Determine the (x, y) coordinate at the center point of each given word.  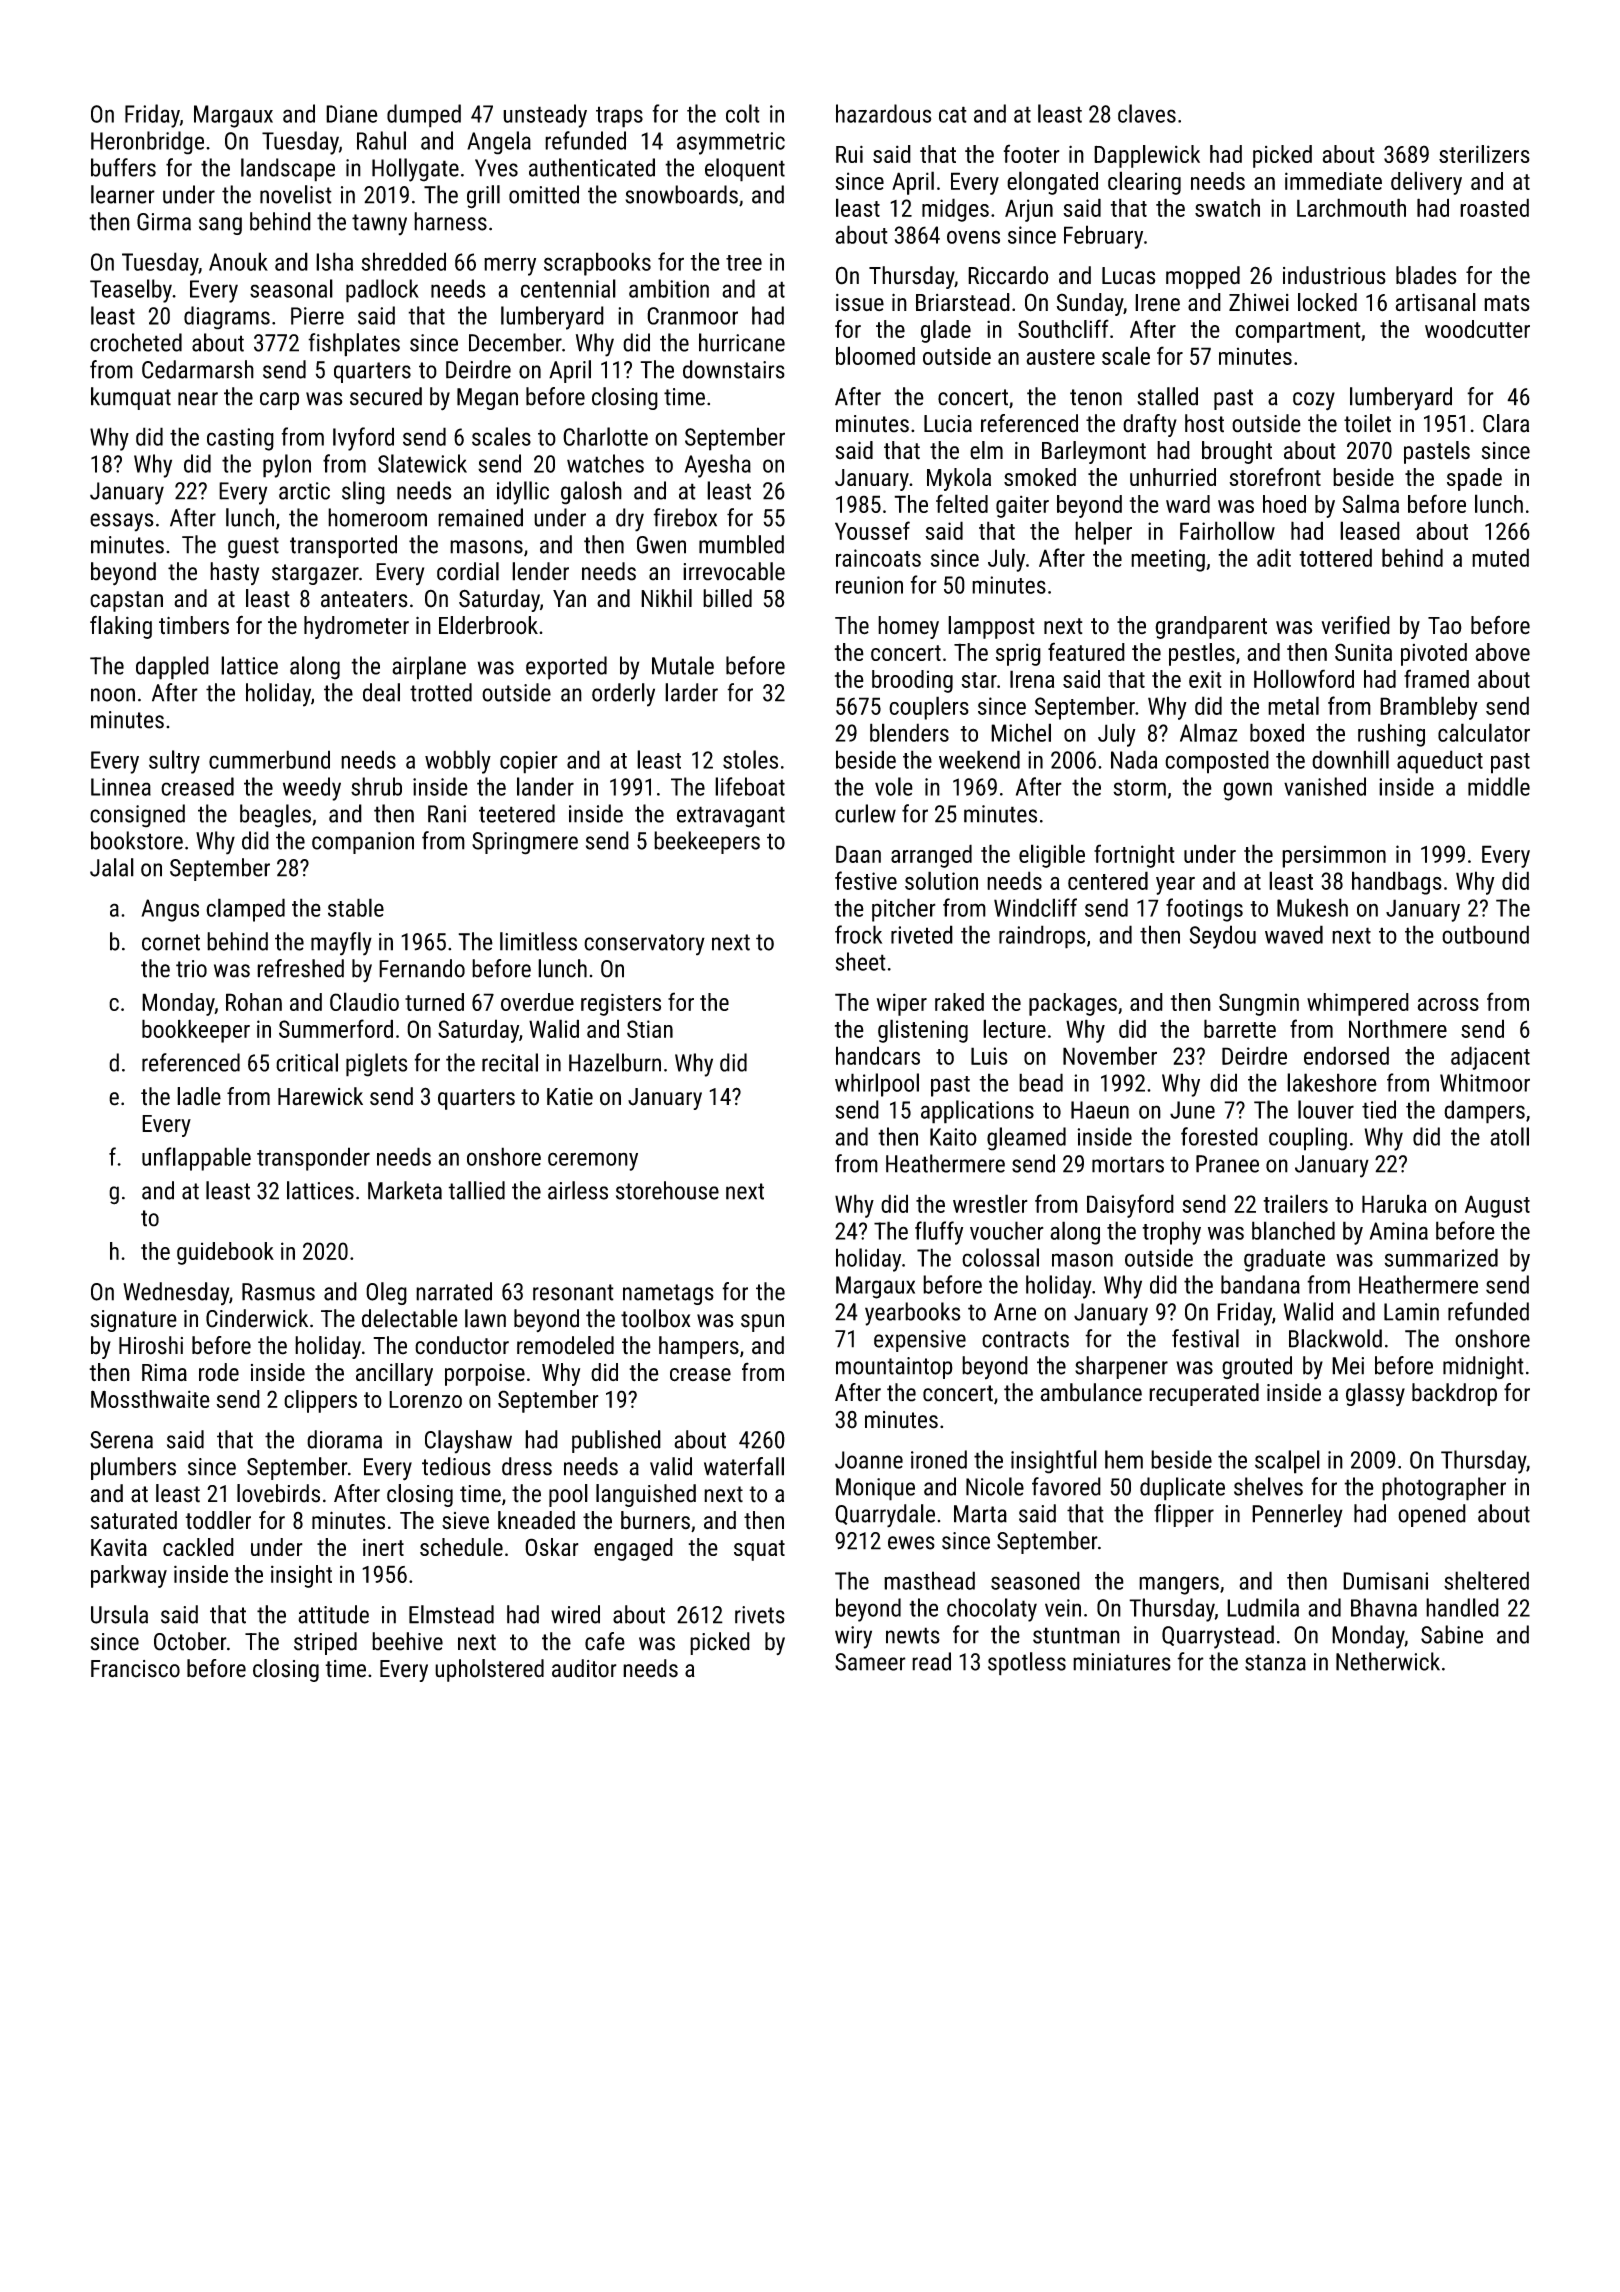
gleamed (1026, 1139)
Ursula (119, 1614)
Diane (352, 114)
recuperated (1204, 1394)
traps (619, 117)
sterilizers (1484, 154)
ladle (199, 1096)
